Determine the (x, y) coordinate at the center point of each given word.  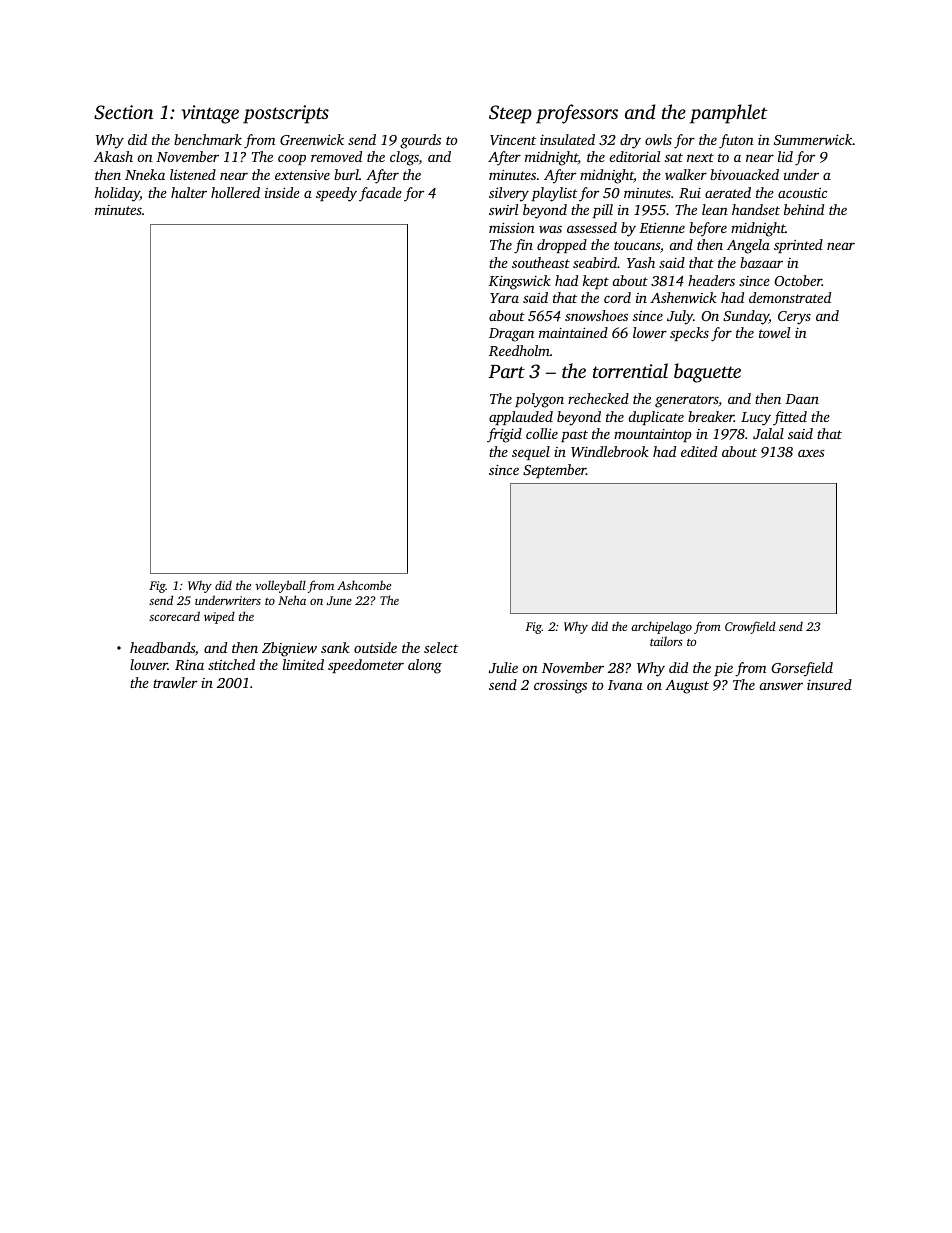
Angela (748, 246)
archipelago (661, 627)
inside (282, 192)
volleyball (280, 586)
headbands (162, 647)
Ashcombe (364, 585)
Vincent (513, 139)
